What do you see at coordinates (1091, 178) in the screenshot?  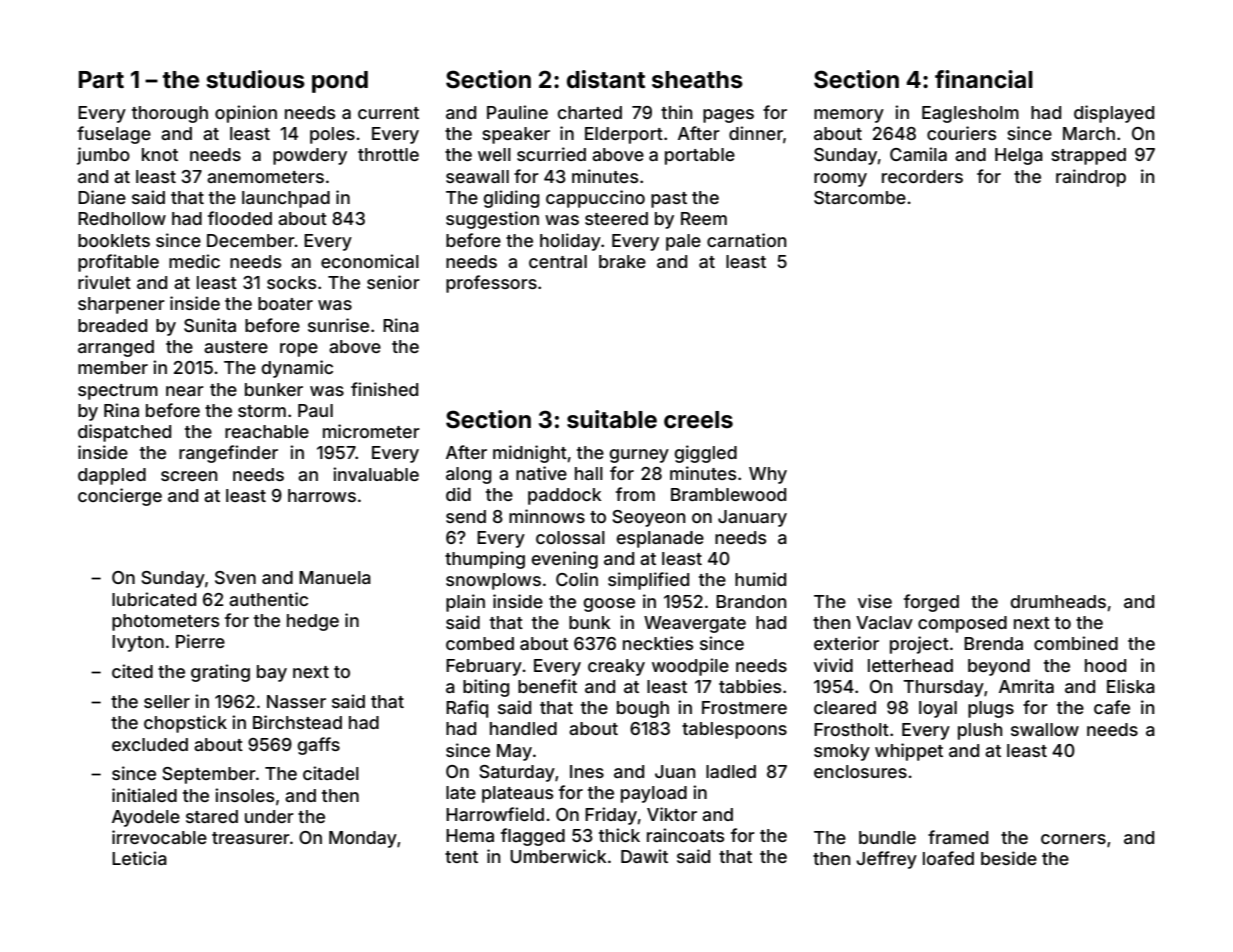 I see `raindrop` at bounding box center [1091, 178].
